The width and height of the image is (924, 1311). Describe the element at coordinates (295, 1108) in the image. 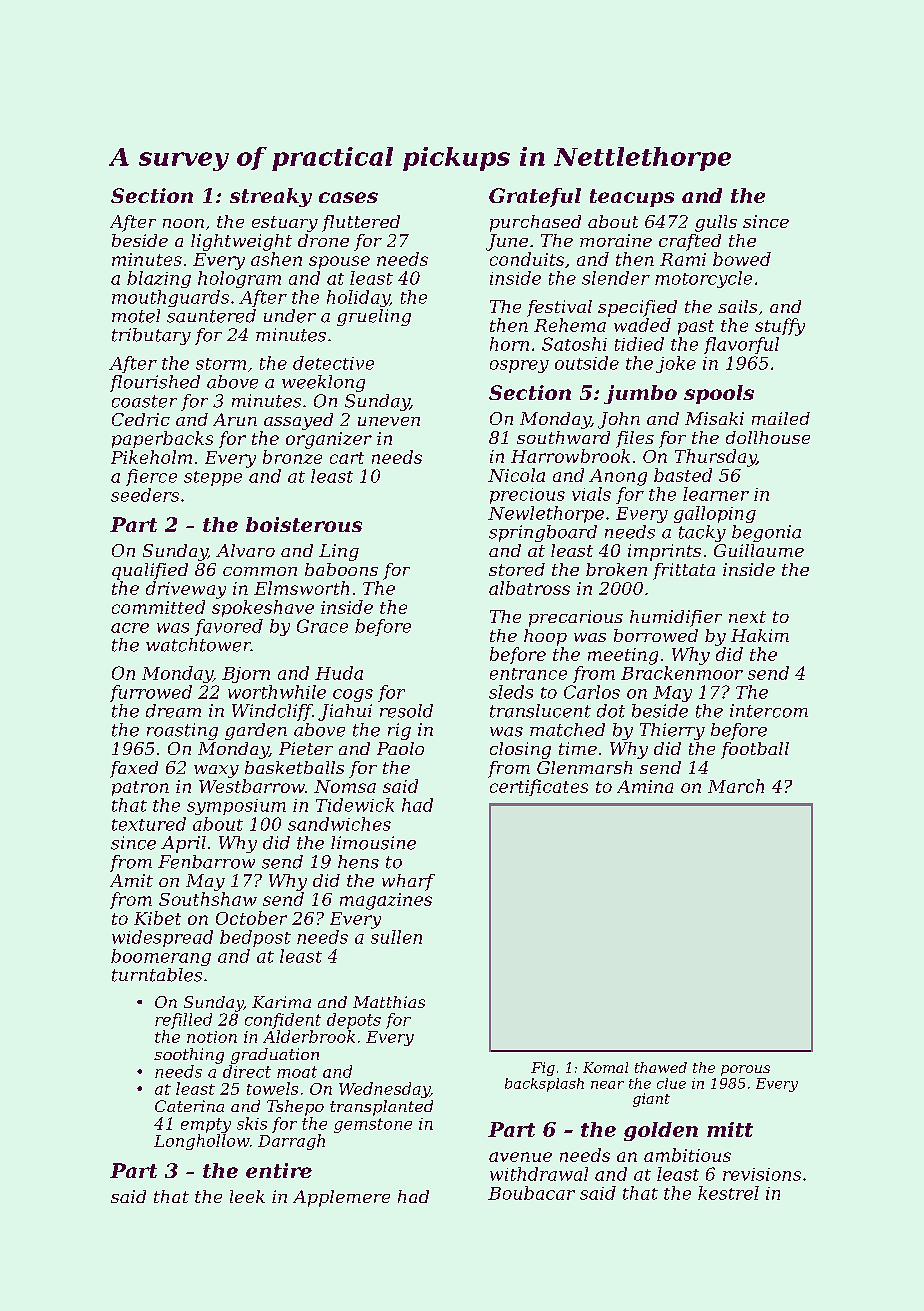

I see `Tshepo` at that location.
